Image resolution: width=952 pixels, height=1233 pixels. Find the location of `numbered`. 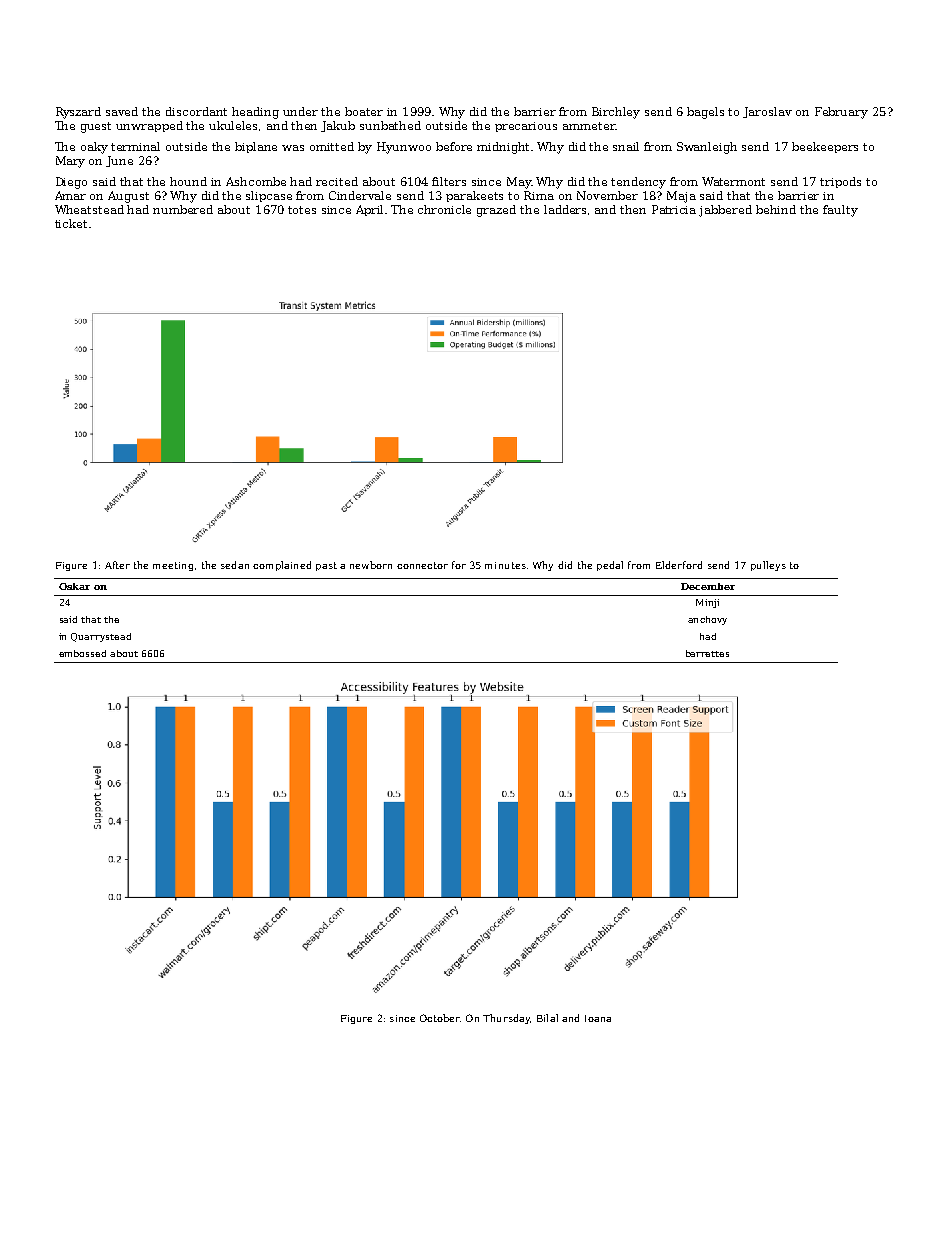

numbered is located at coordinates (183, 209).
